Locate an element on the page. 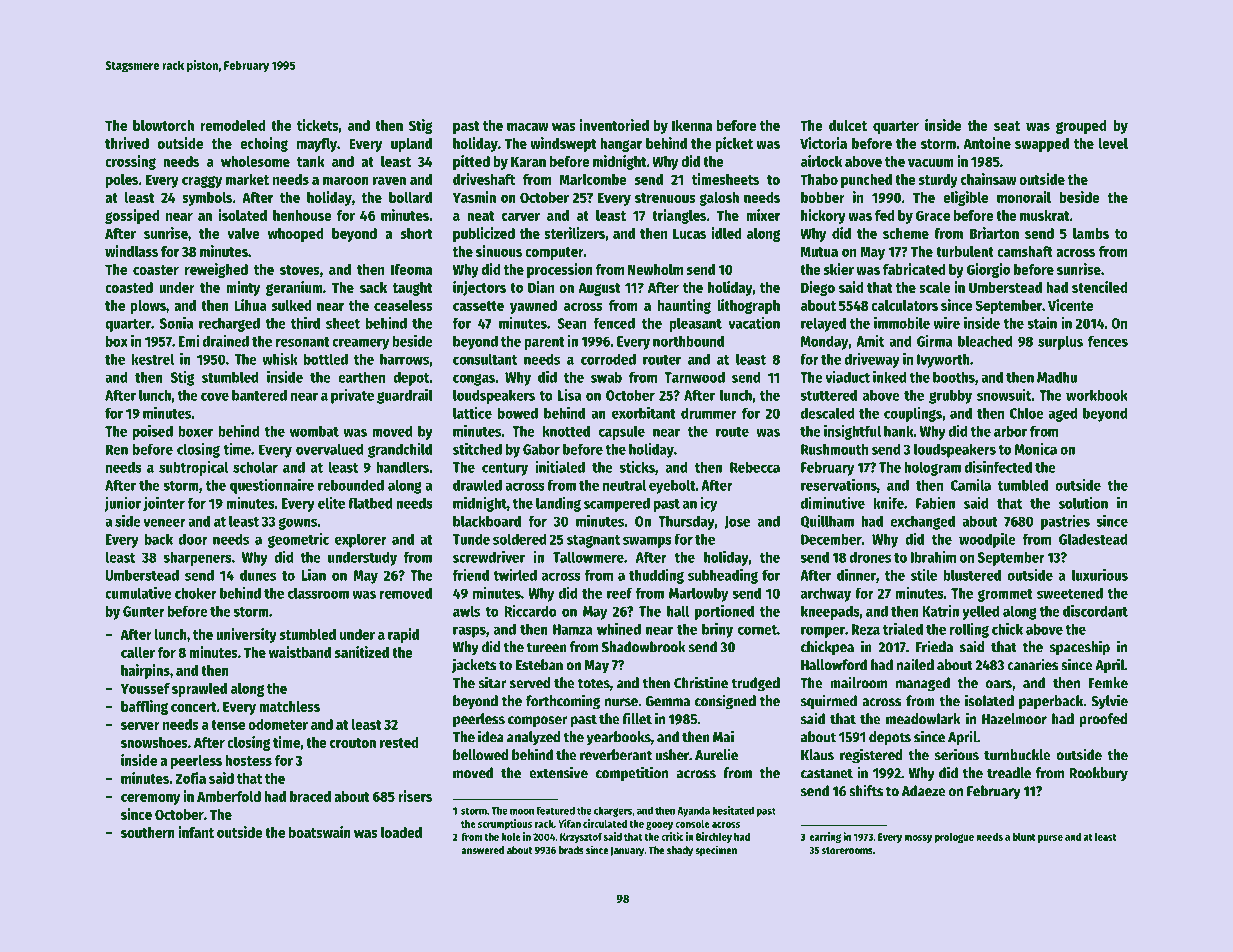  scheme is located at coordinates (906, 233).
